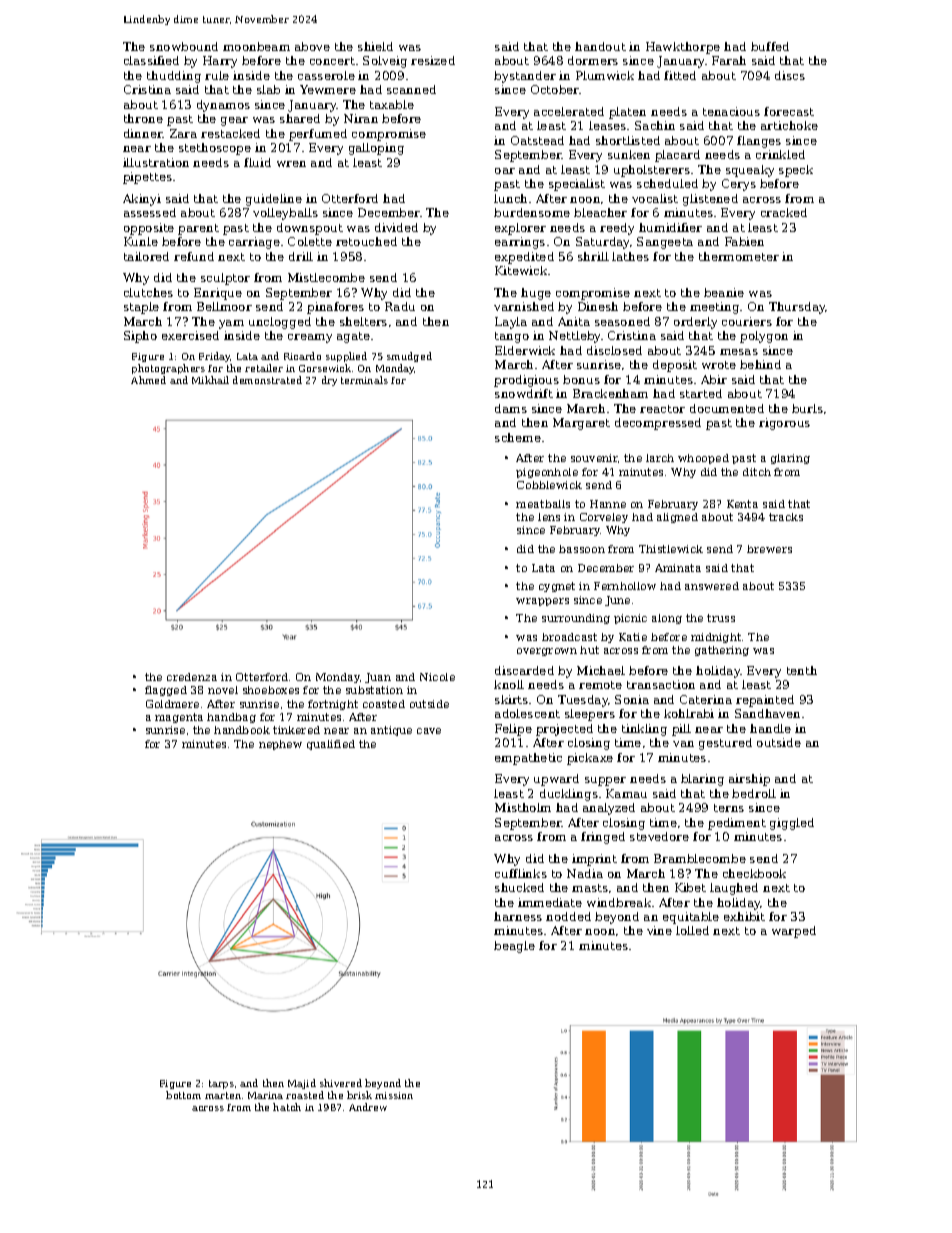  Describe the element at coordinates (364, 380) in the page. I see `terminals` at that location.
